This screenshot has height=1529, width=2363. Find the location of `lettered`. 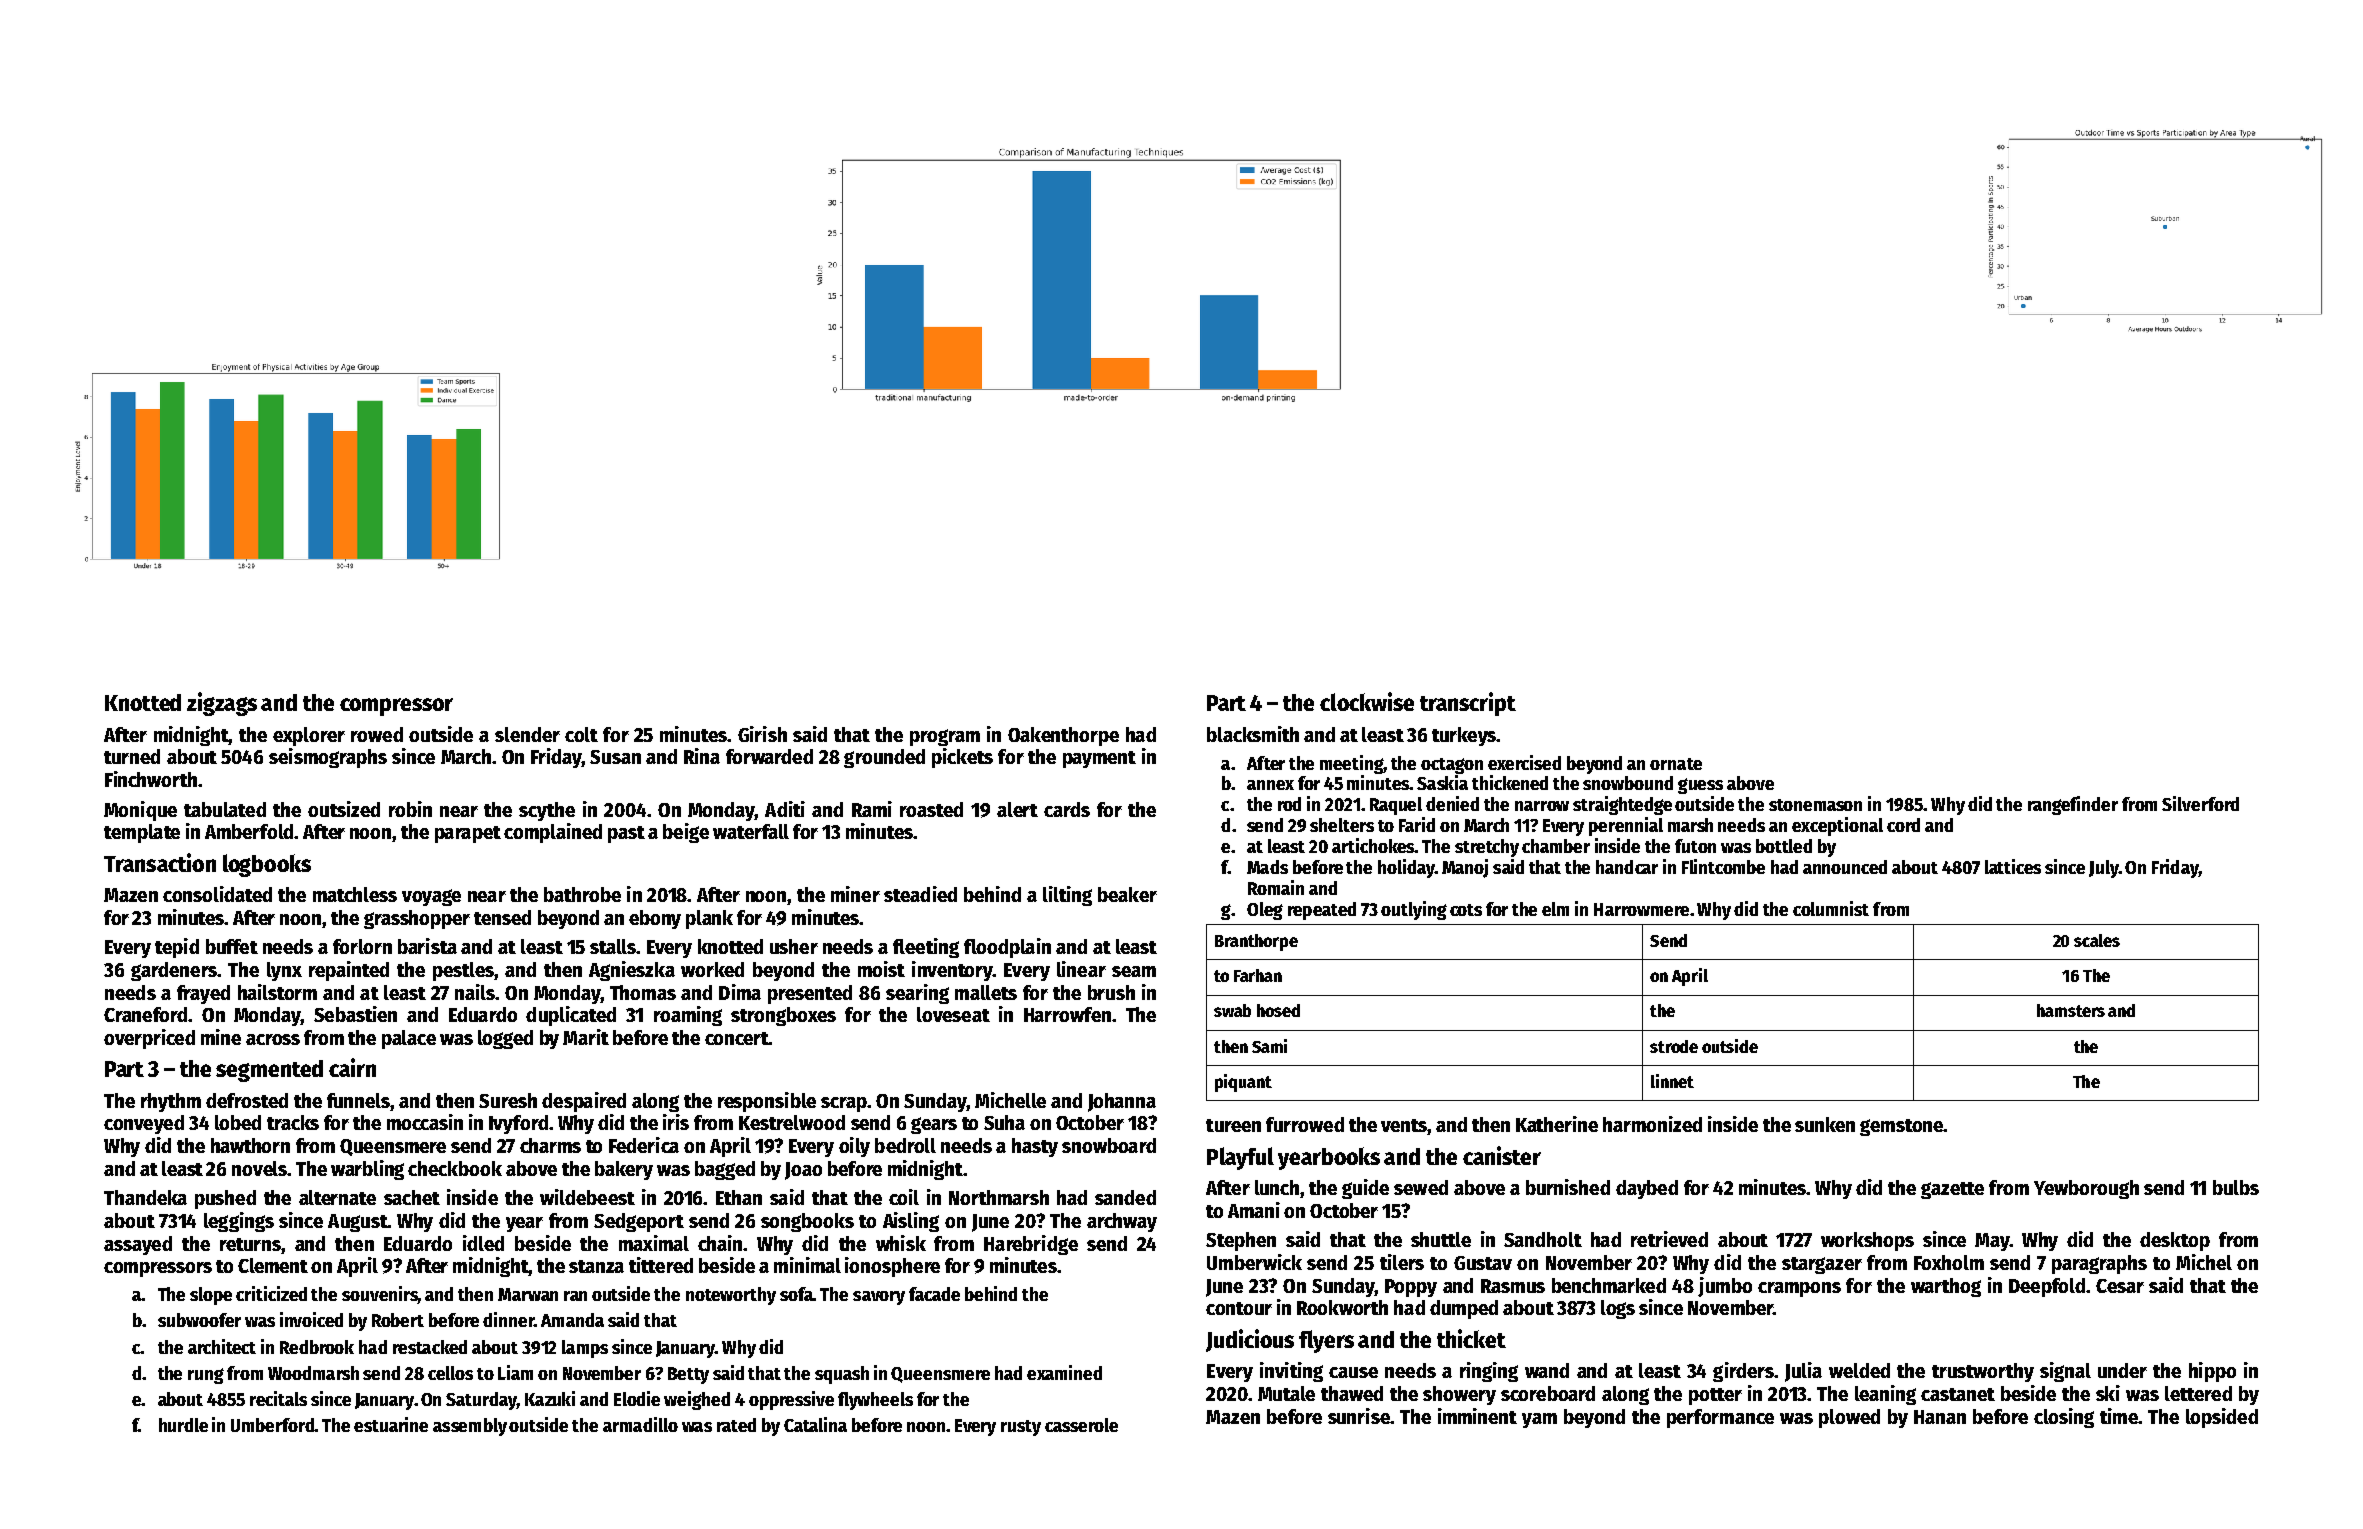

lettered is located at coordinates (2198, 1393).
